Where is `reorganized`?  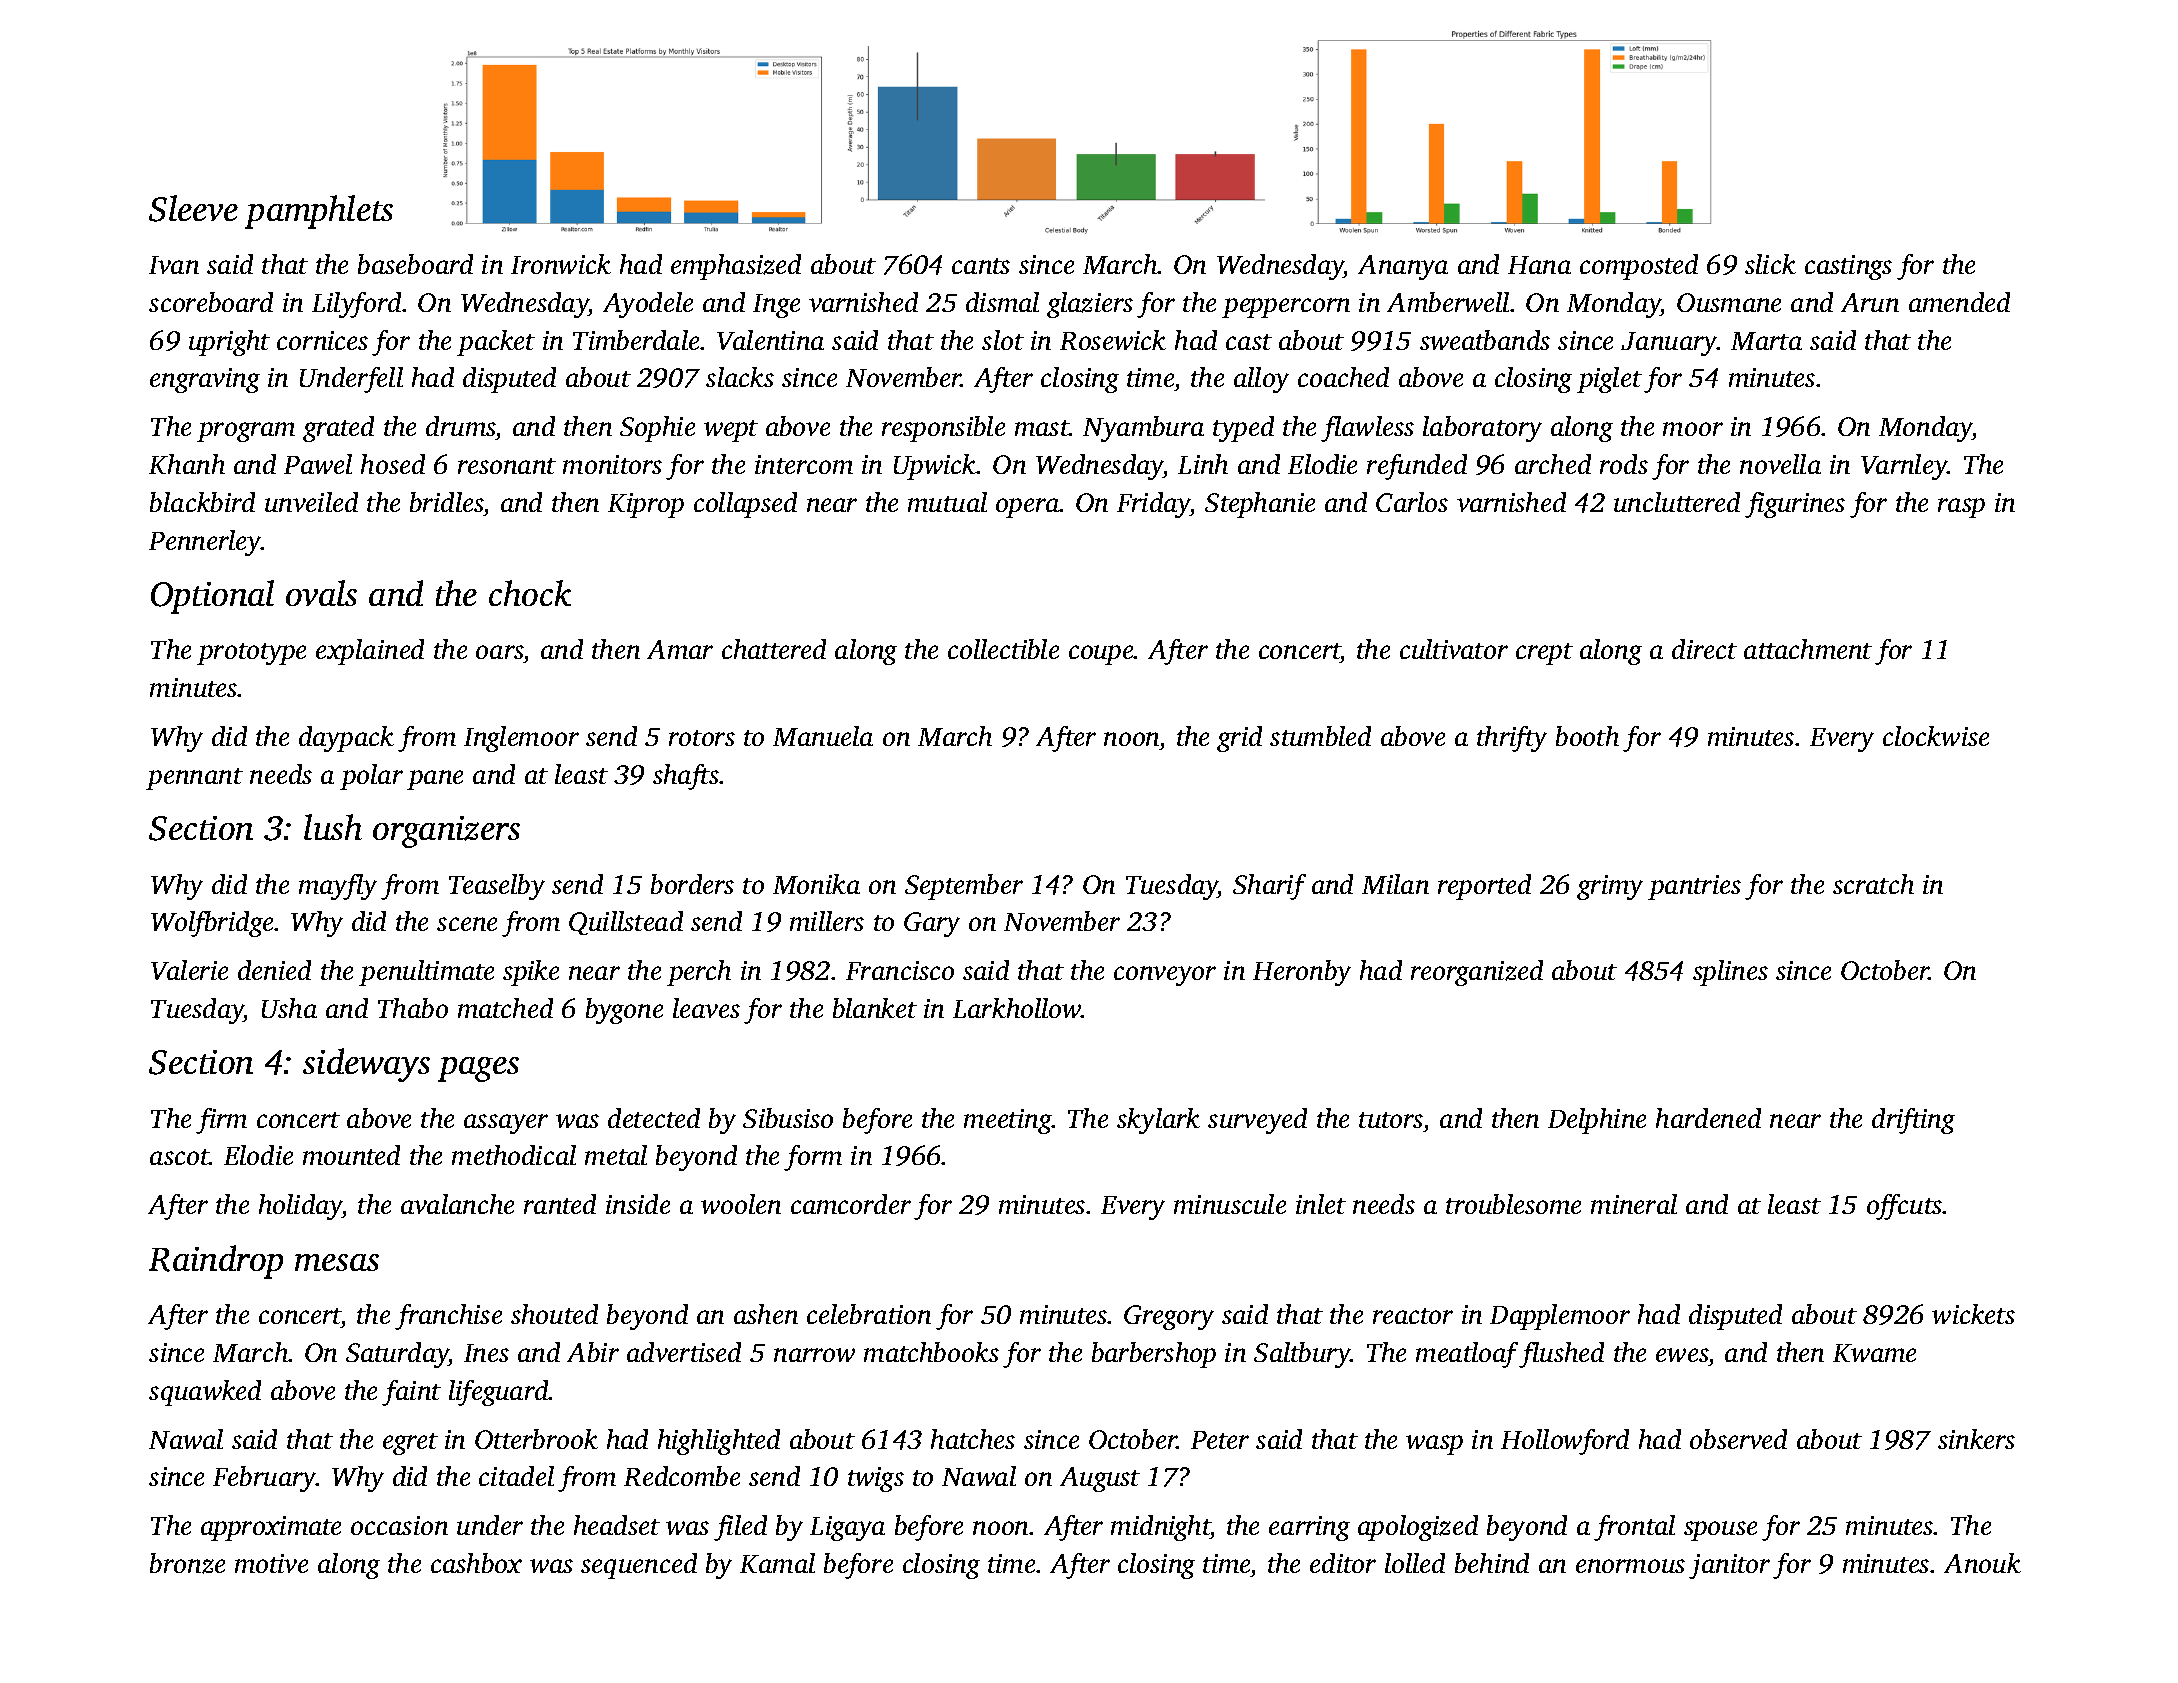
reorganized is located at coordinates (1477, 973).
